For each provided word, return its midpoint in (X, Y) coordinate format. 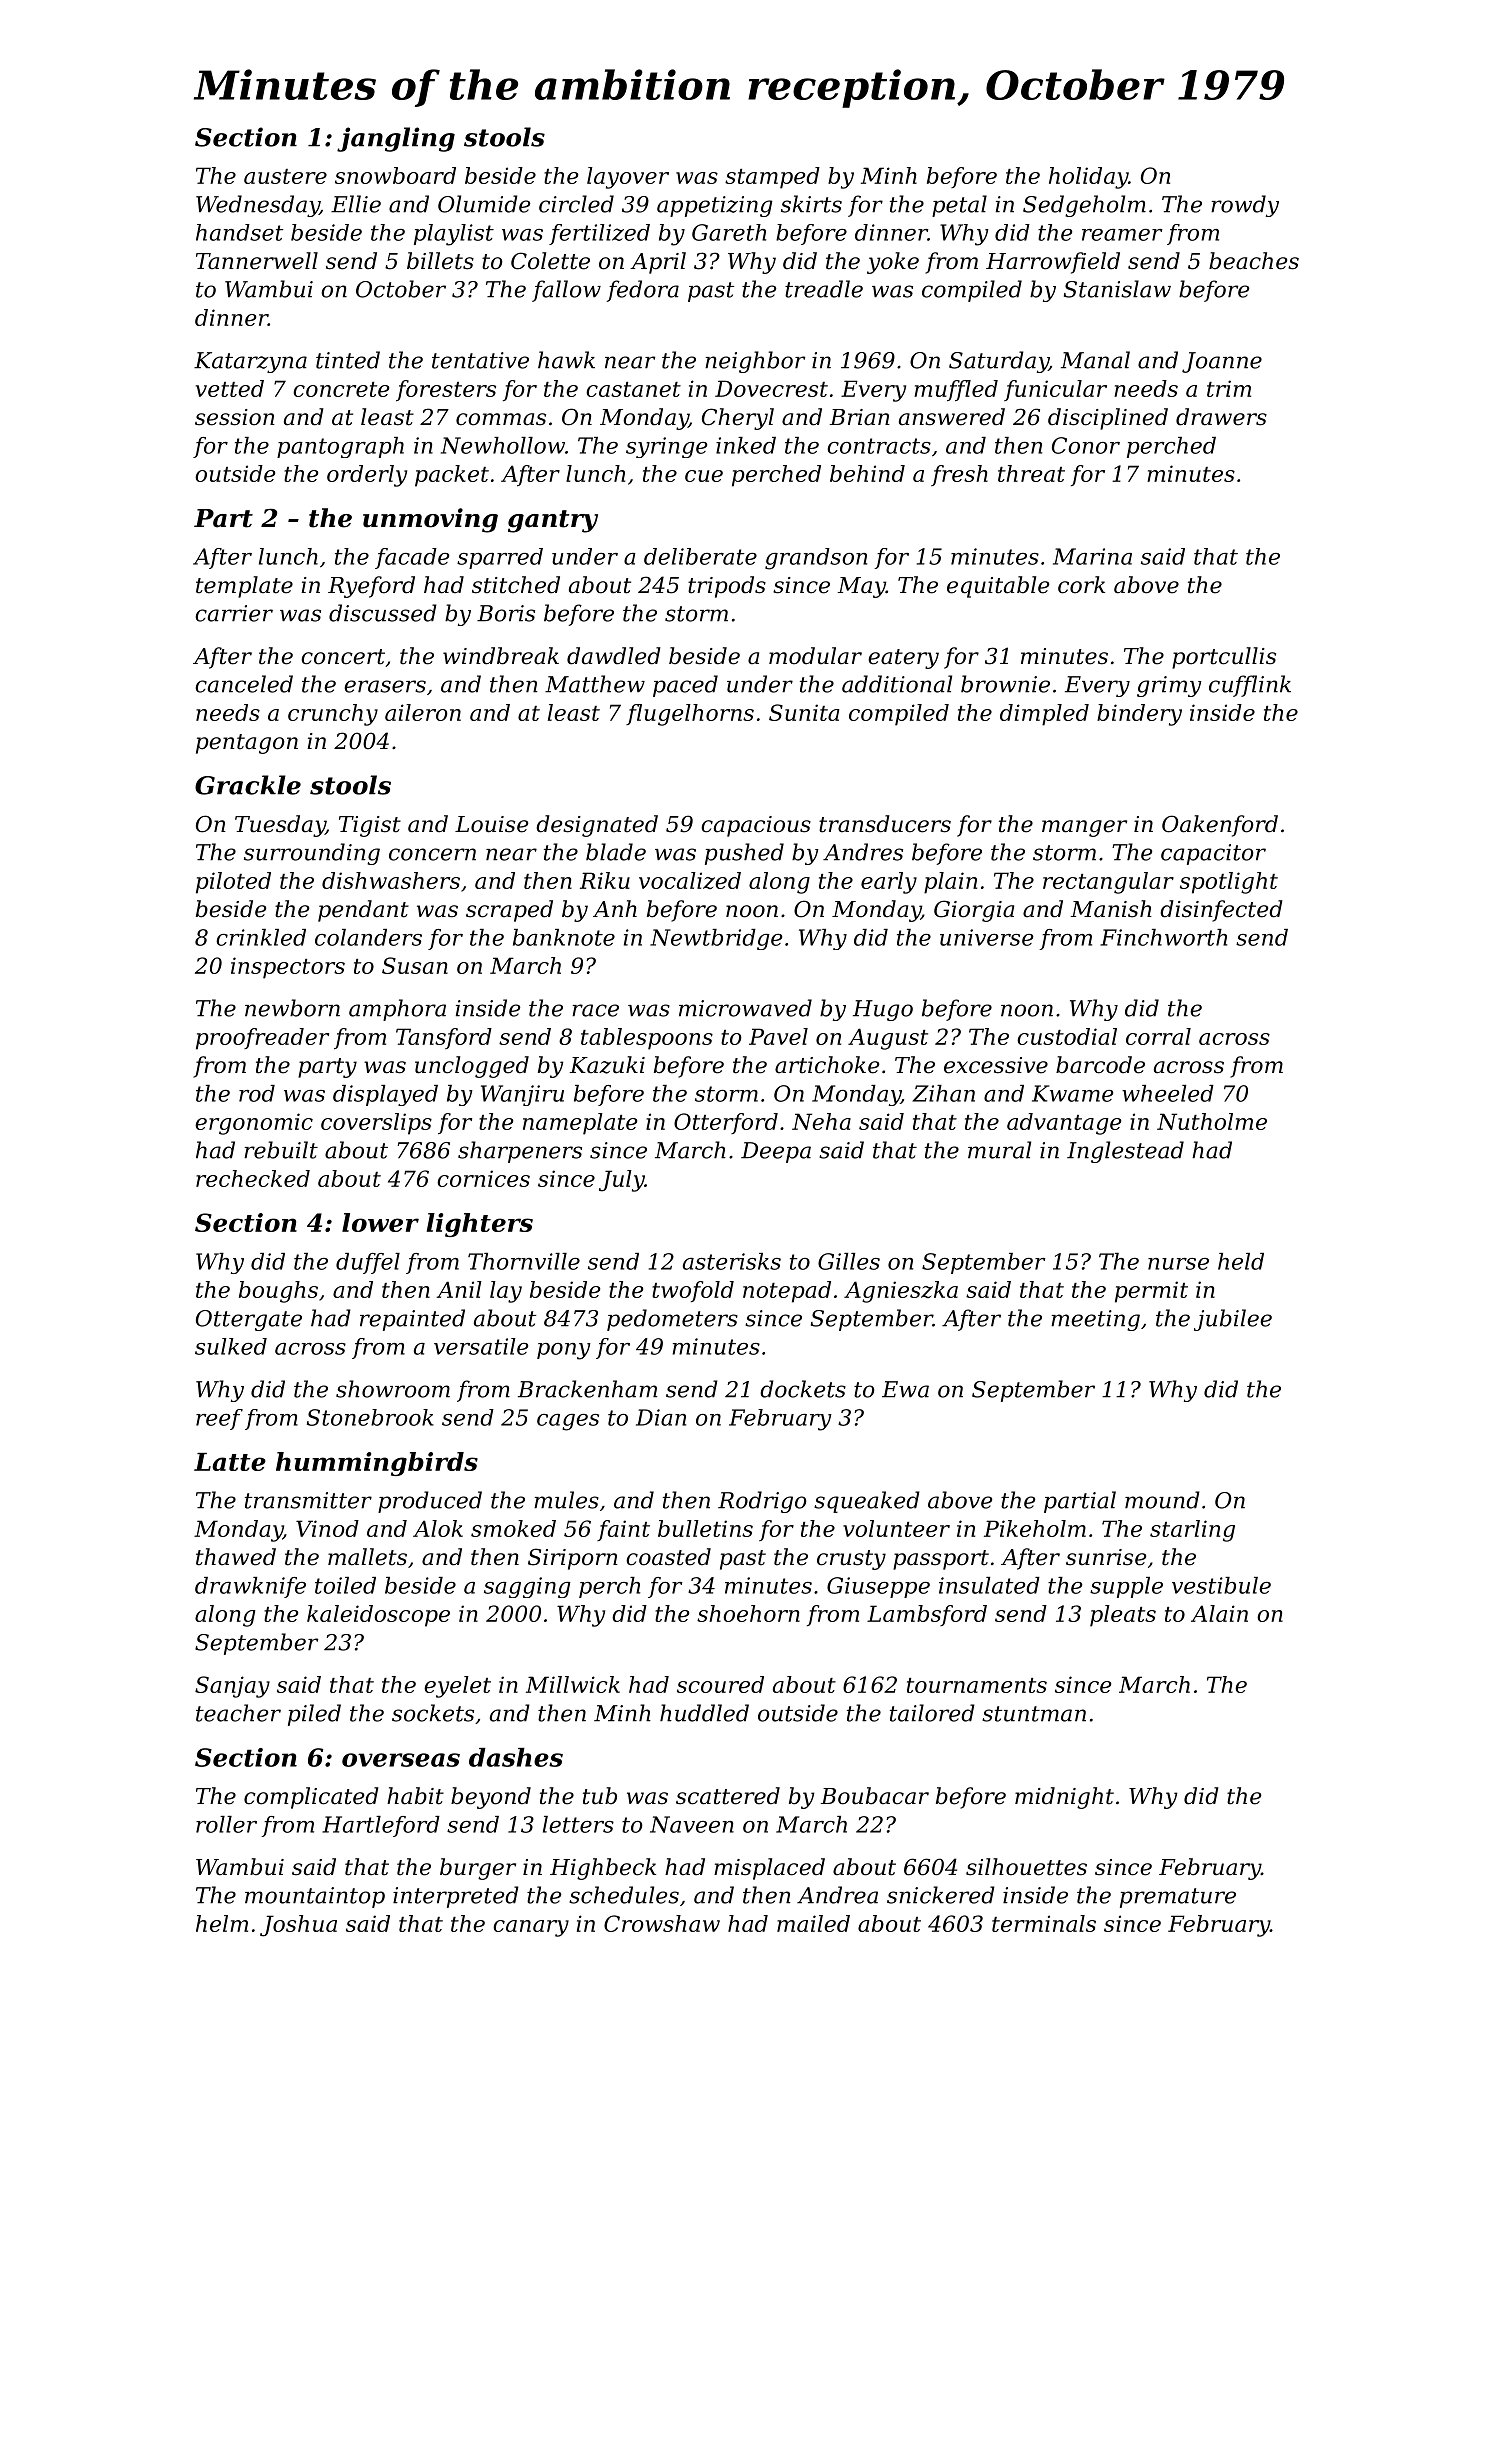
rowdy (1245, 206)
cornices (483, 1178)
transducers (885, 824)
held (1241, 1261)
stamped (772, 178)
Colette (550, 261)
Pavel (778, 1036)
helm (222, 1923)
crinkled (261, 937)
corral (1158, 1036)
